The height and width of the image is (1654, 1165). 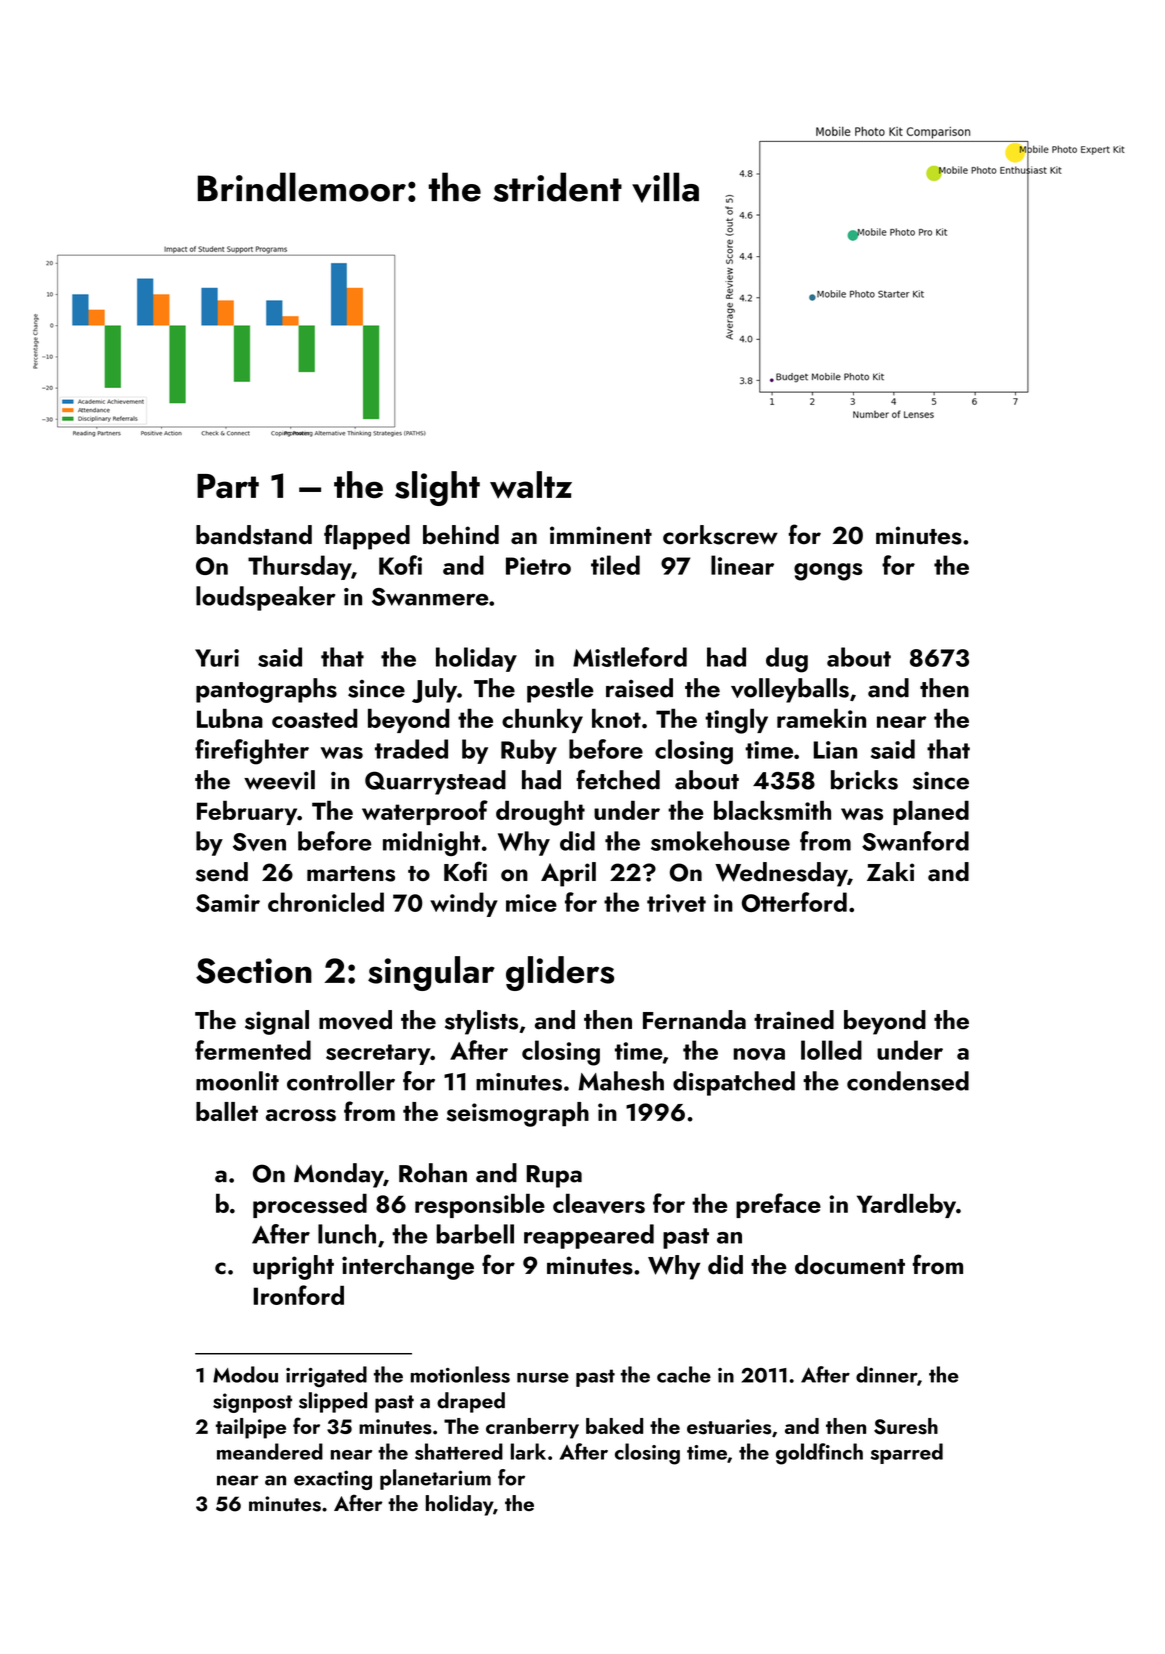 What do you see at coordinates (347, 1234) in the image?
I see `lunch` at bounding box center [347, 1234].
